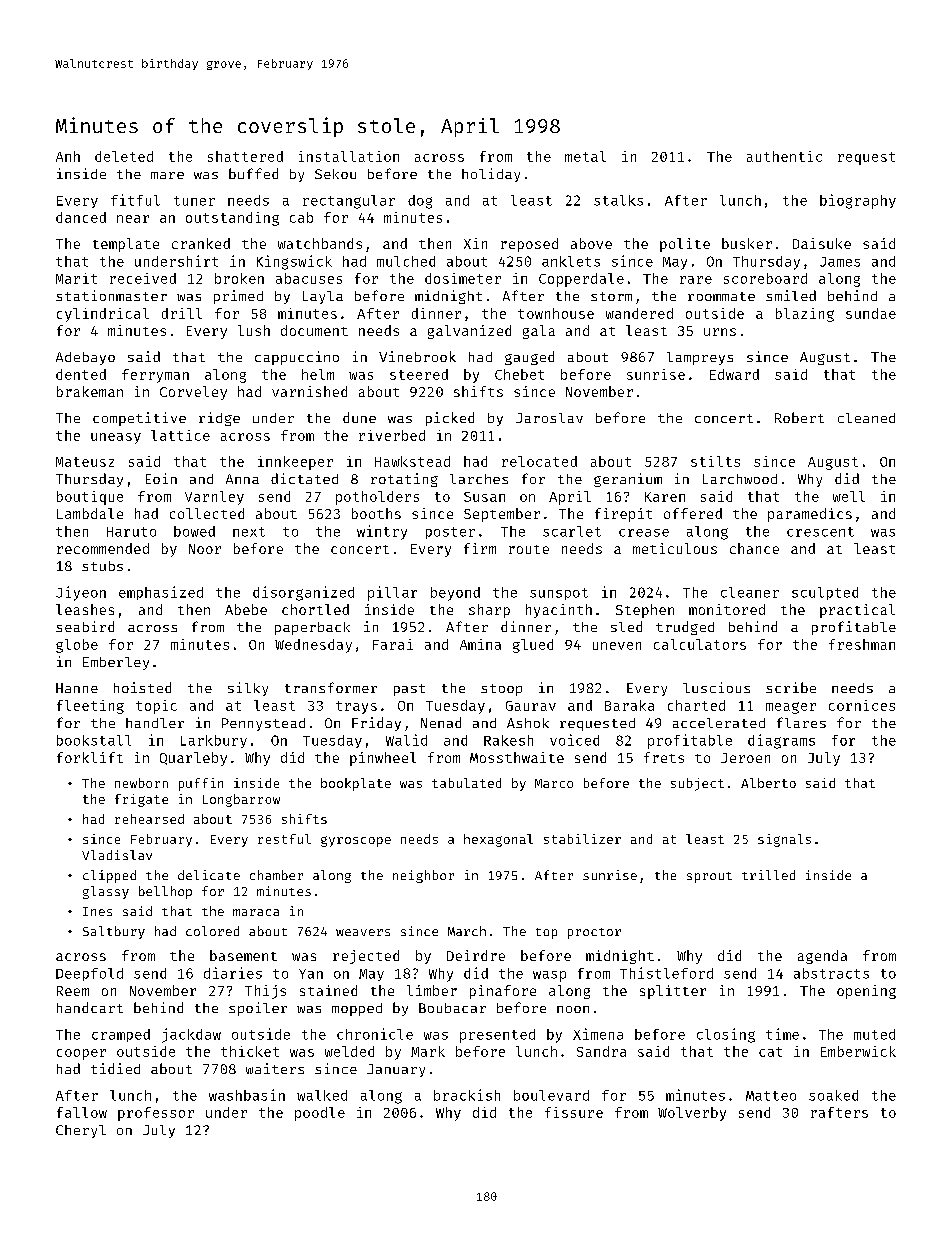 This screenshot has width=952, height=1233. I want to click on bowed, so click(194, 531).
